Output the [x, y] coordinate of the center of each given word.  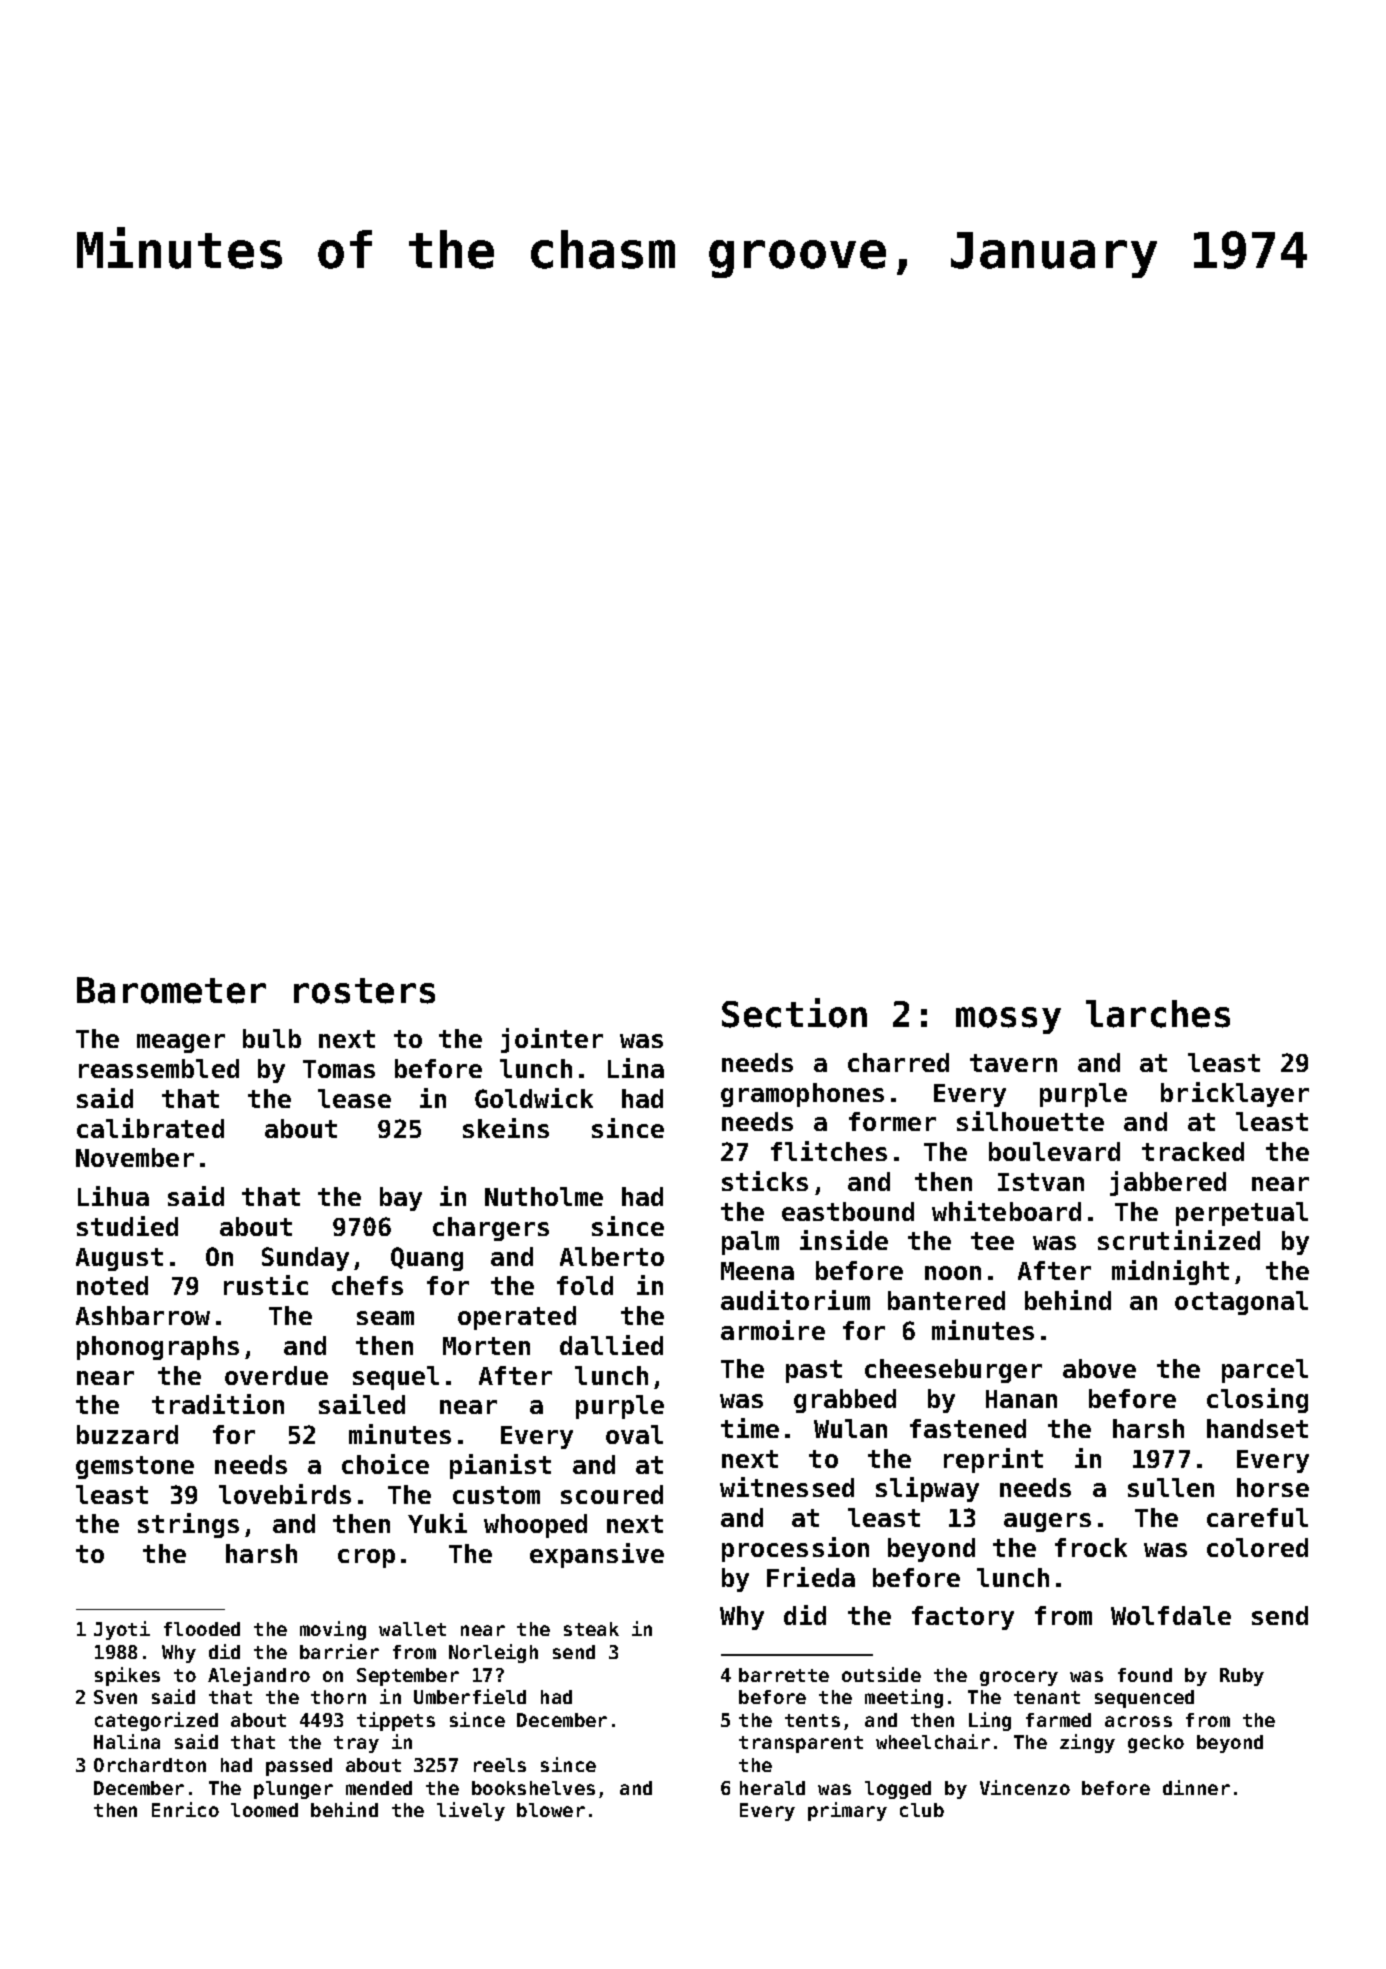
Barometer [171, 990]
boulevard [1054, 1151]
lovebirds [285, 1494]
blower [551, 1810]
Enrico [185, 1809]
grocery [1019, 1678]
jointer [552, 1040]
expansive [597, 1555]
